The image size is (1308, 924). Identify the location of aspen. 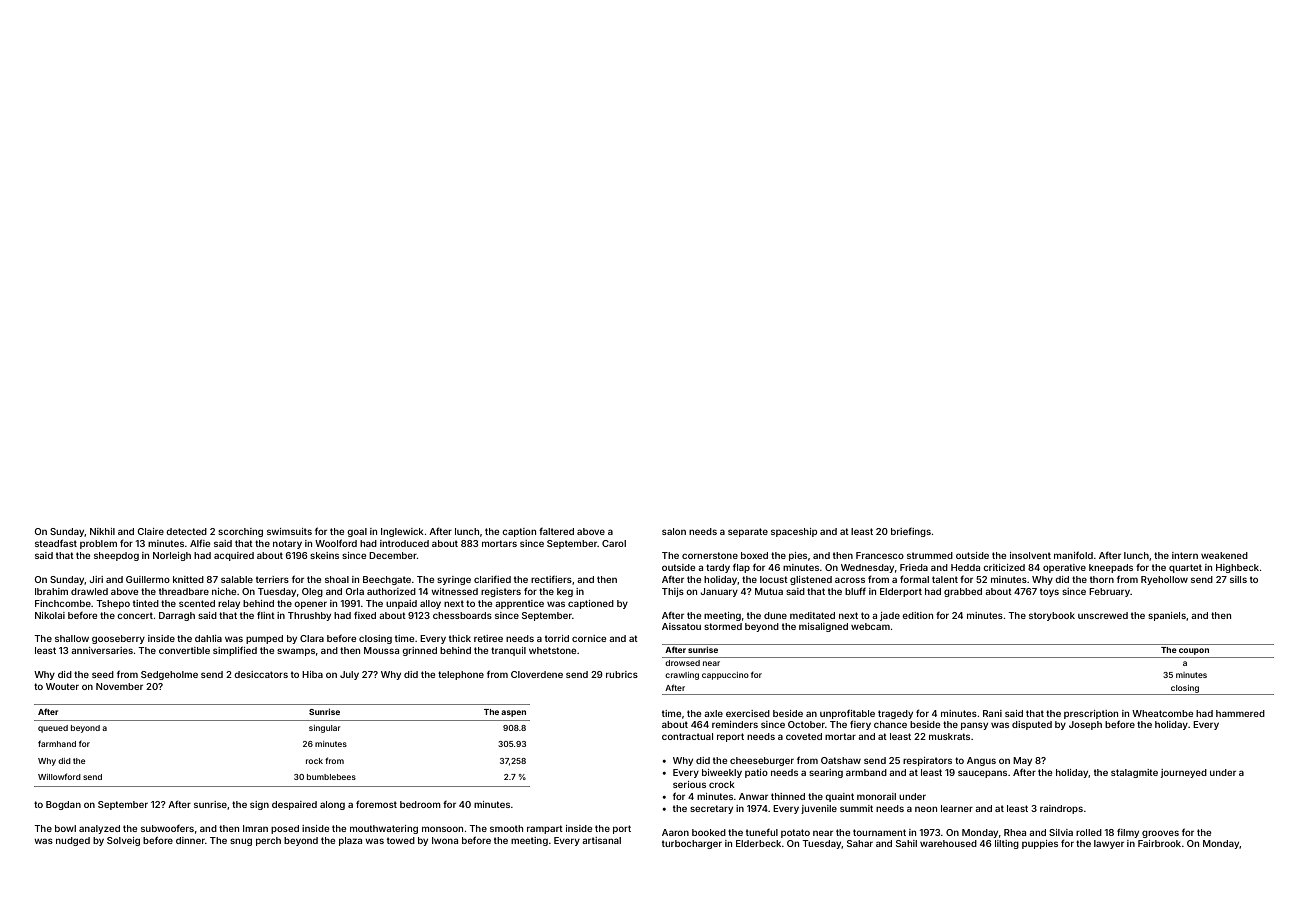
(513, 713).
